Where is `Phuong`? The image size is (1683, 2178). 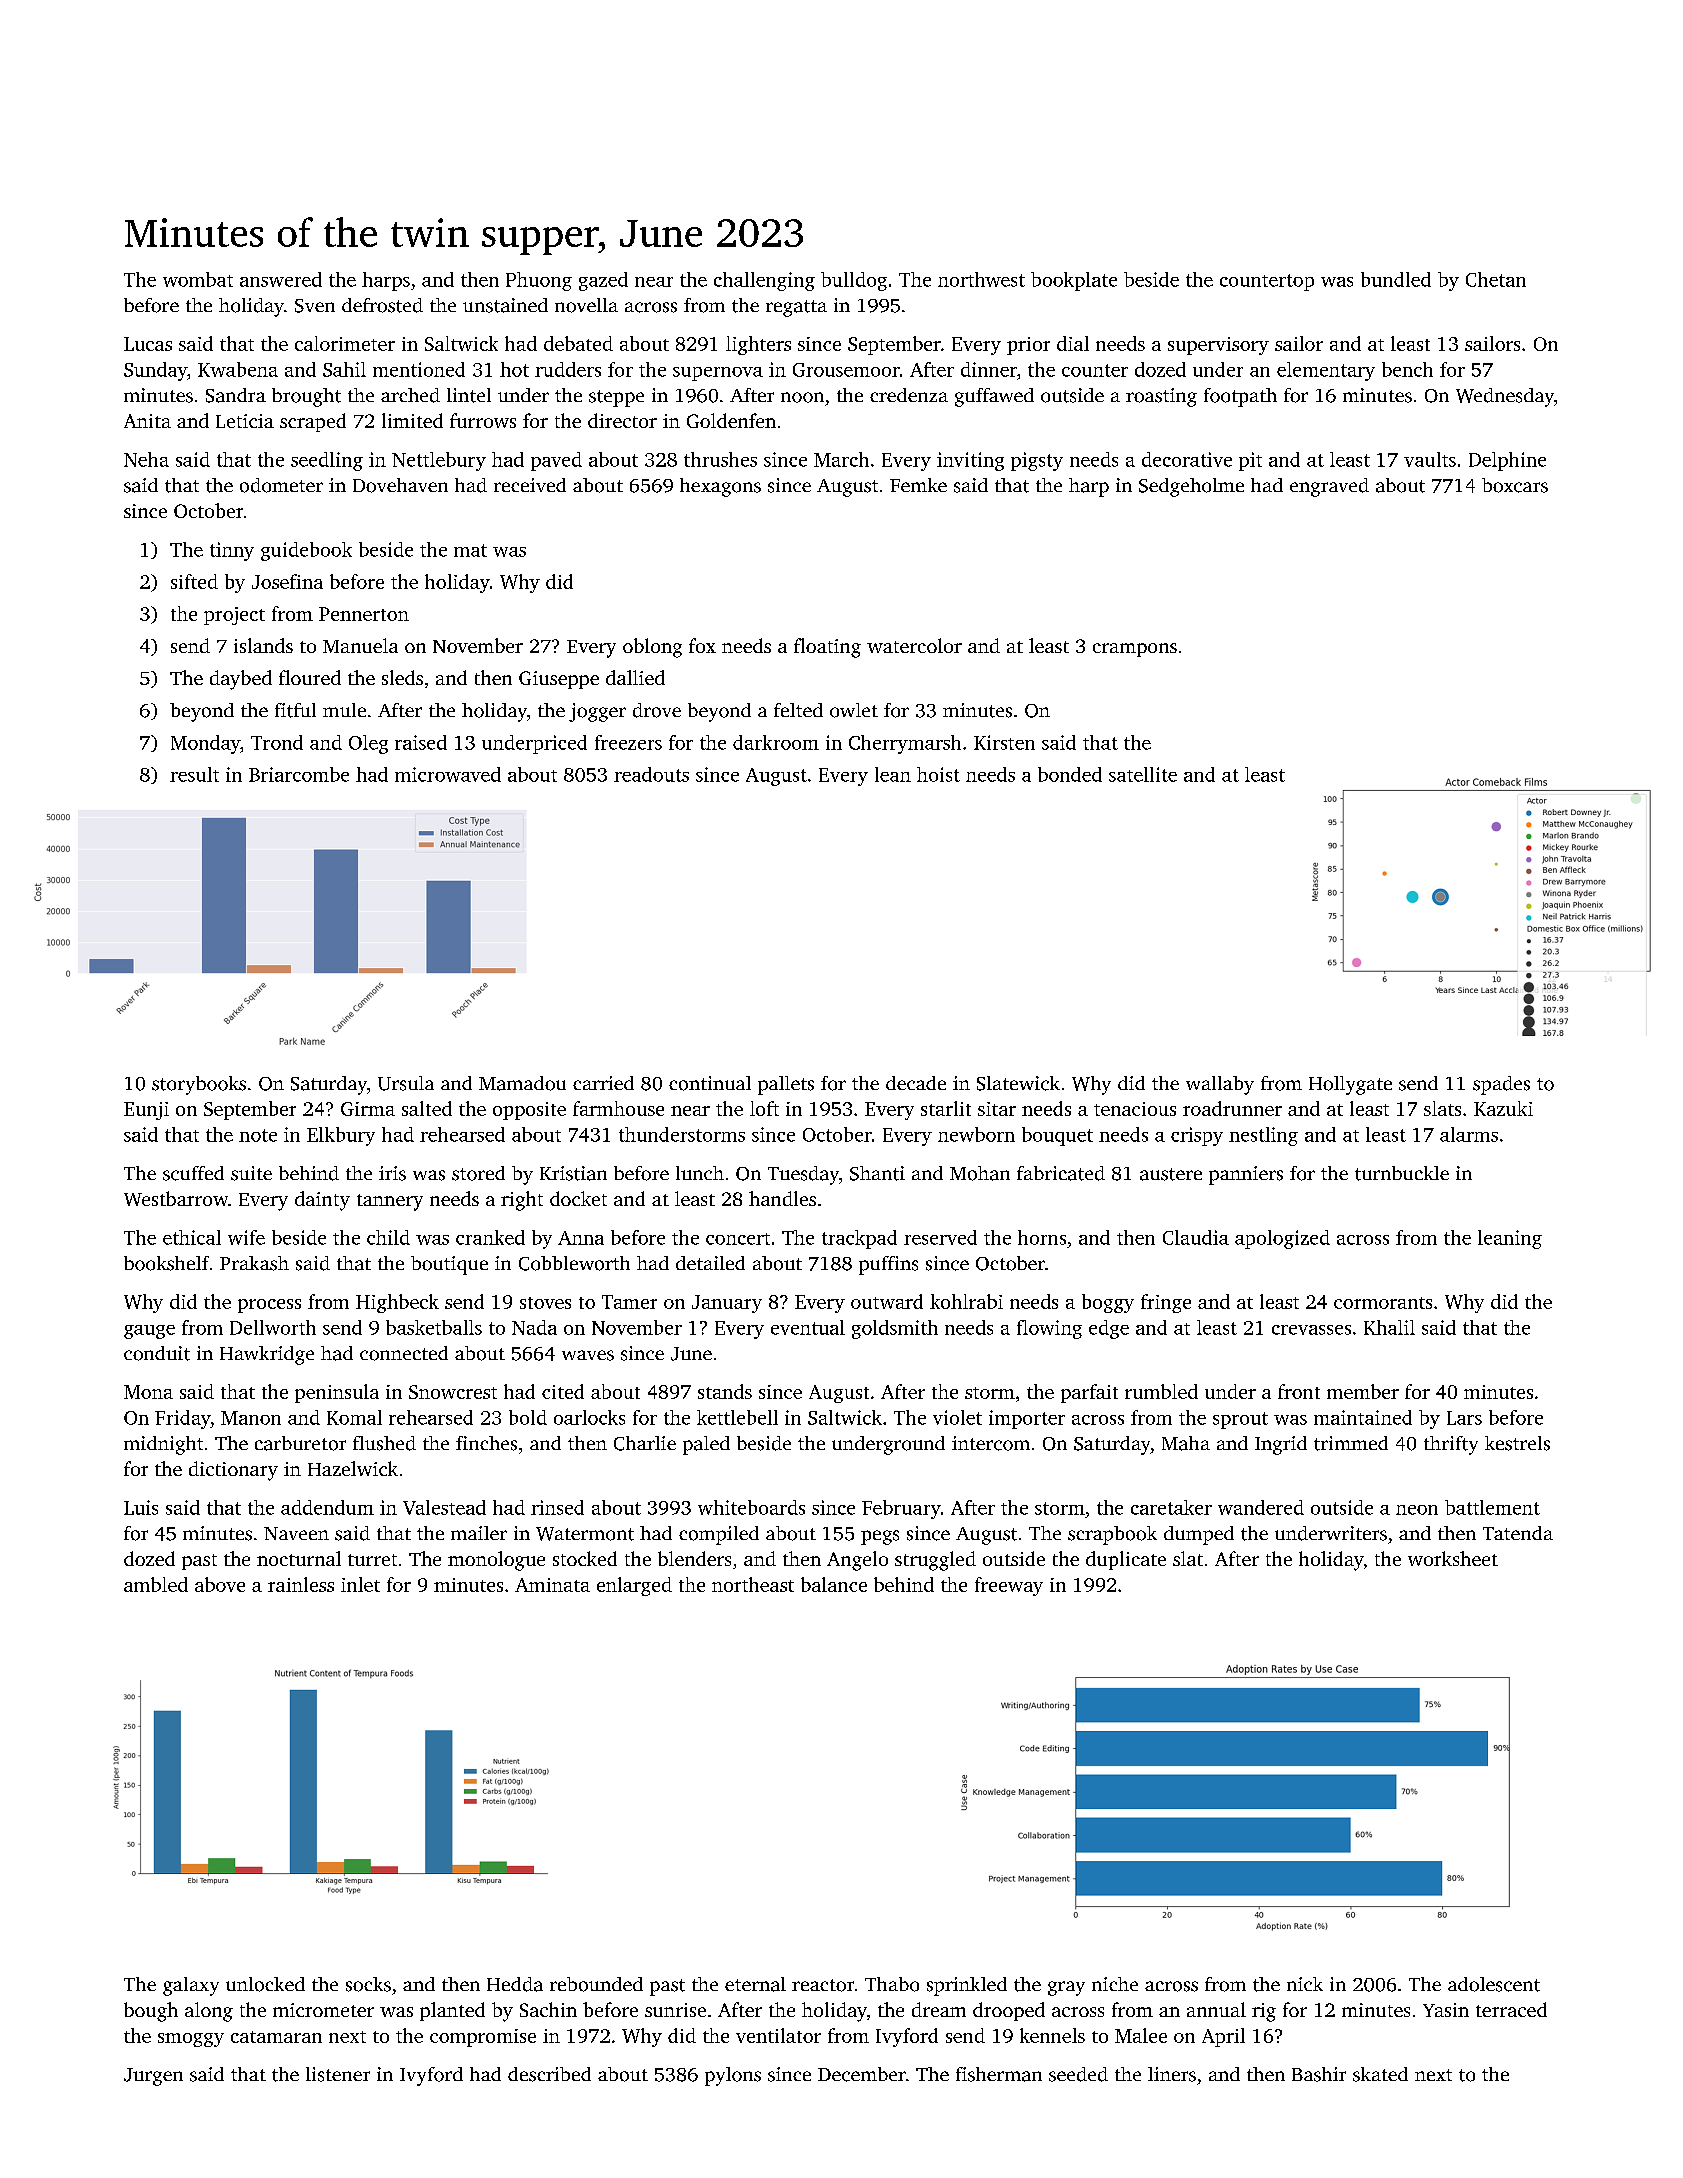
Phuong is located at coordinates (539, 281).
